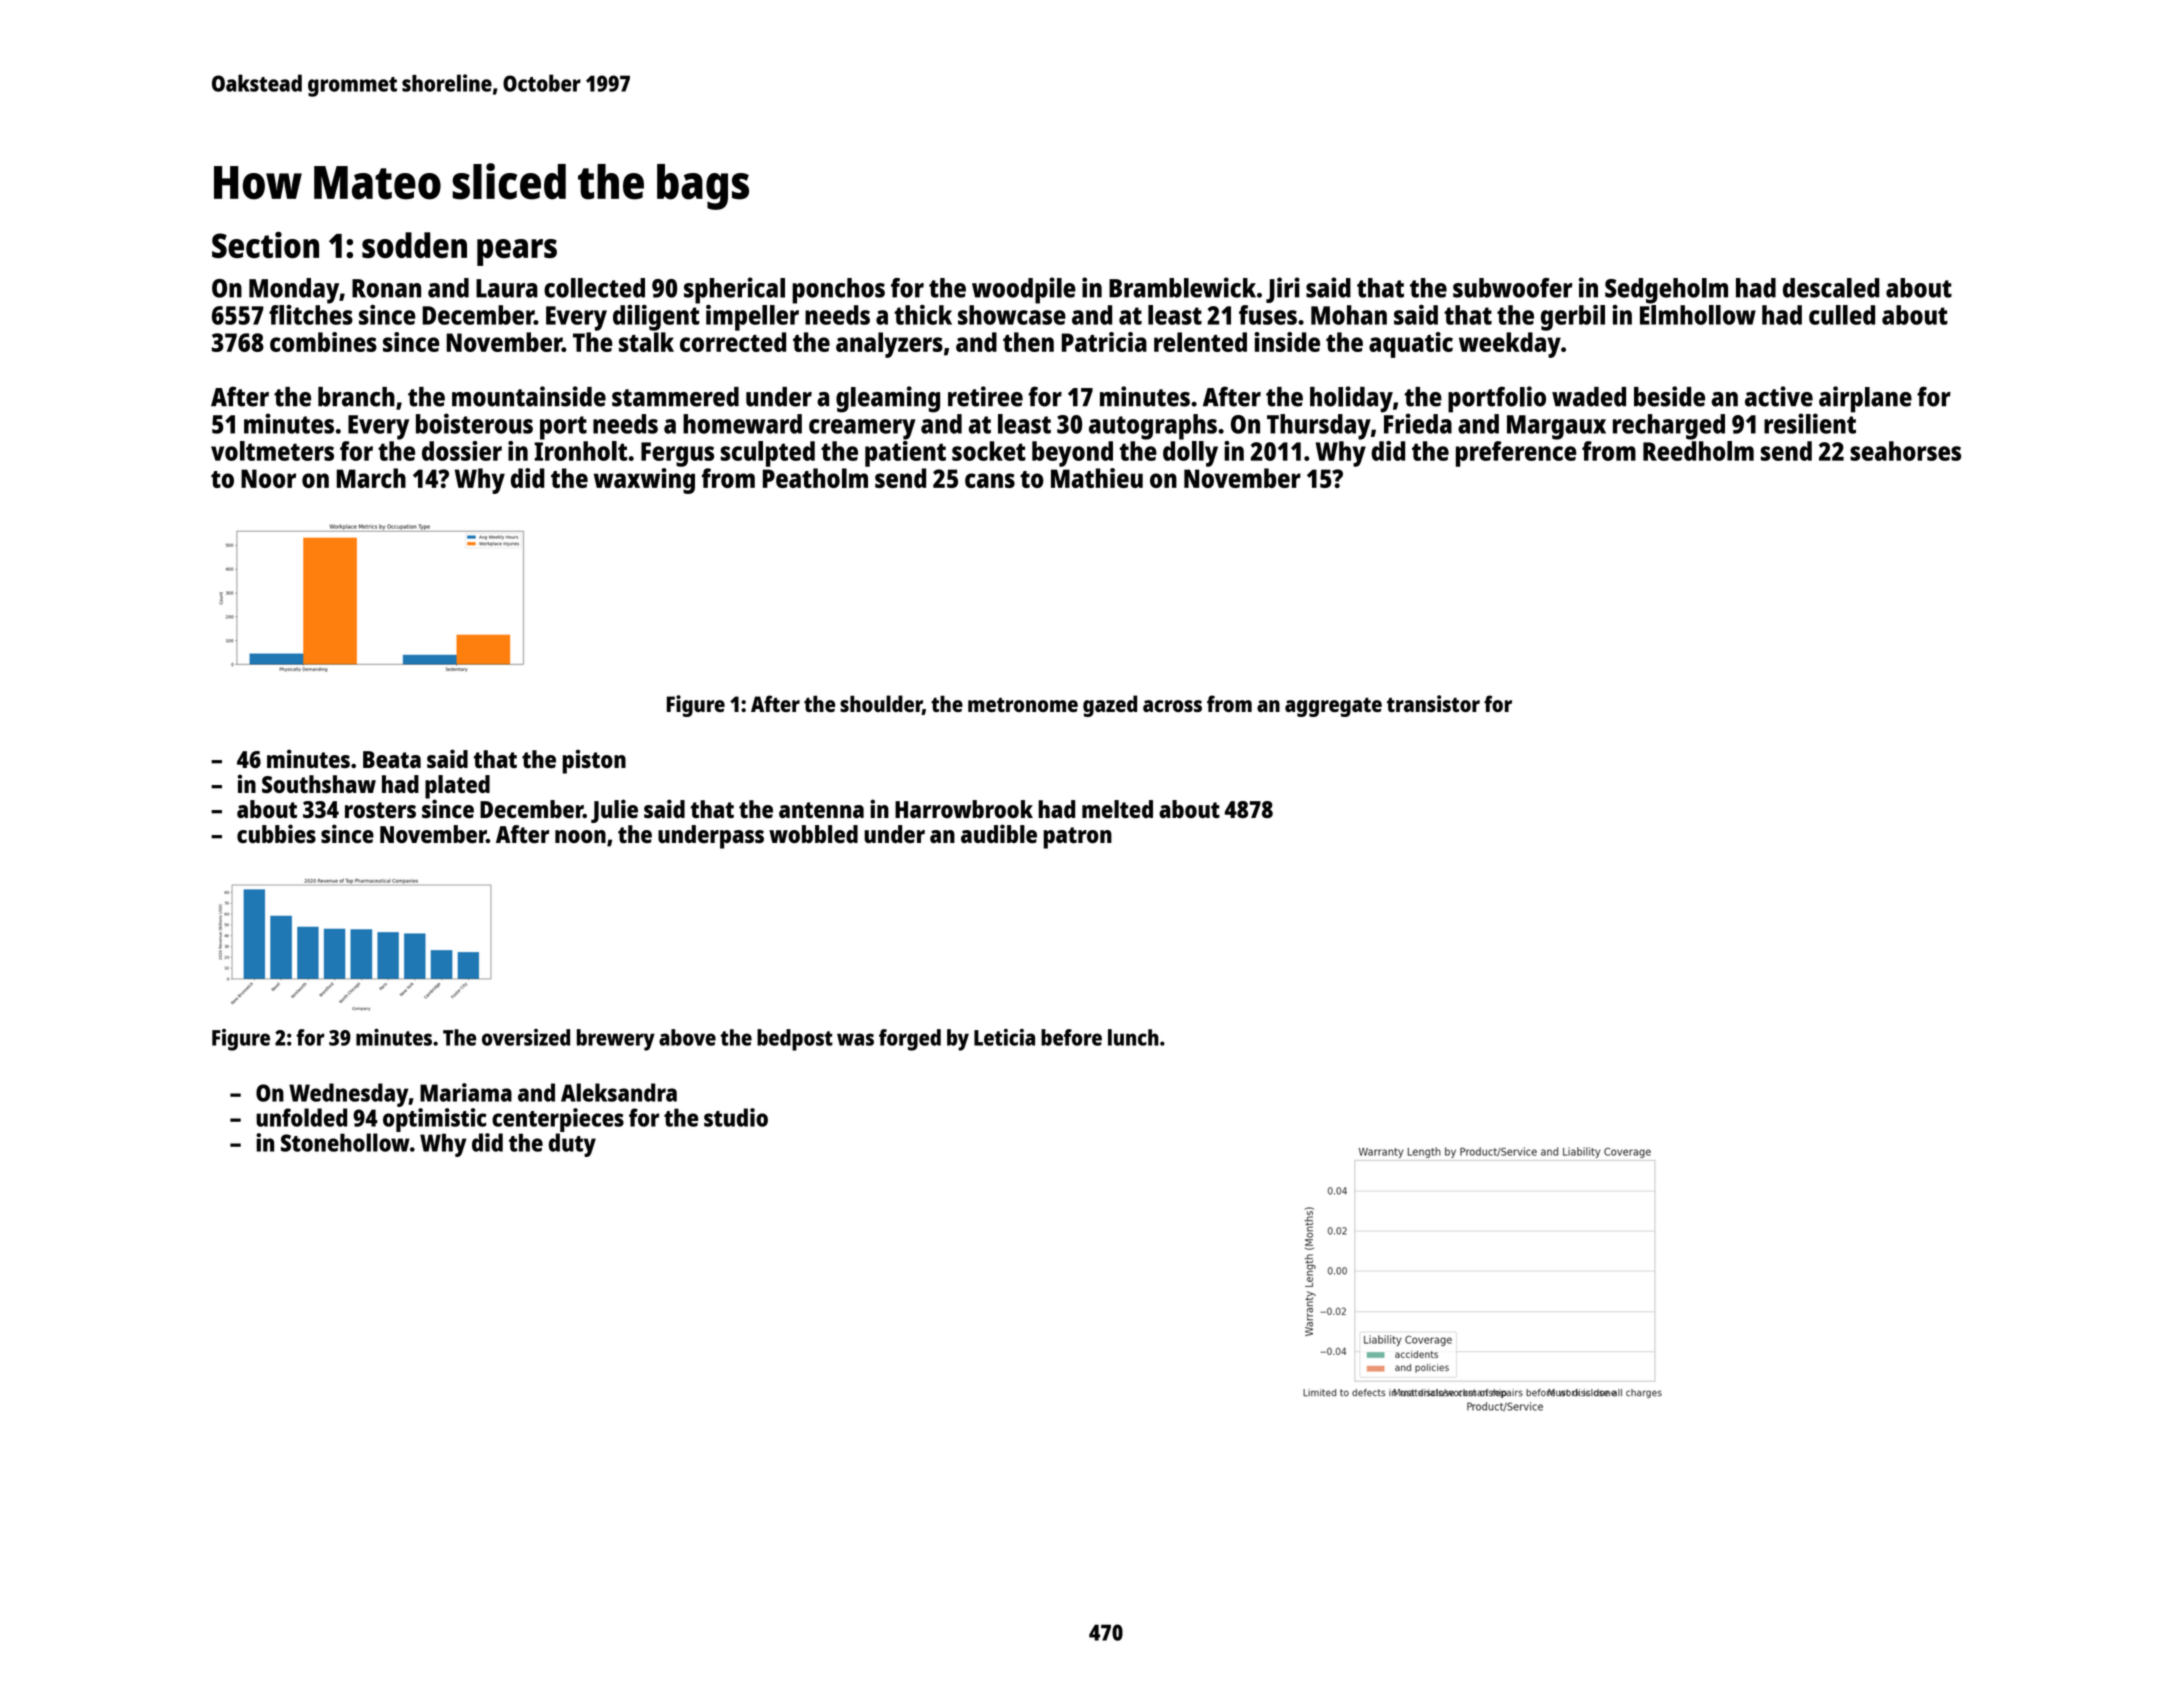  What do you see at coordinates (526, 1037) in the screenshot?
I see `oversized` at bounding box center [526, 1037].
